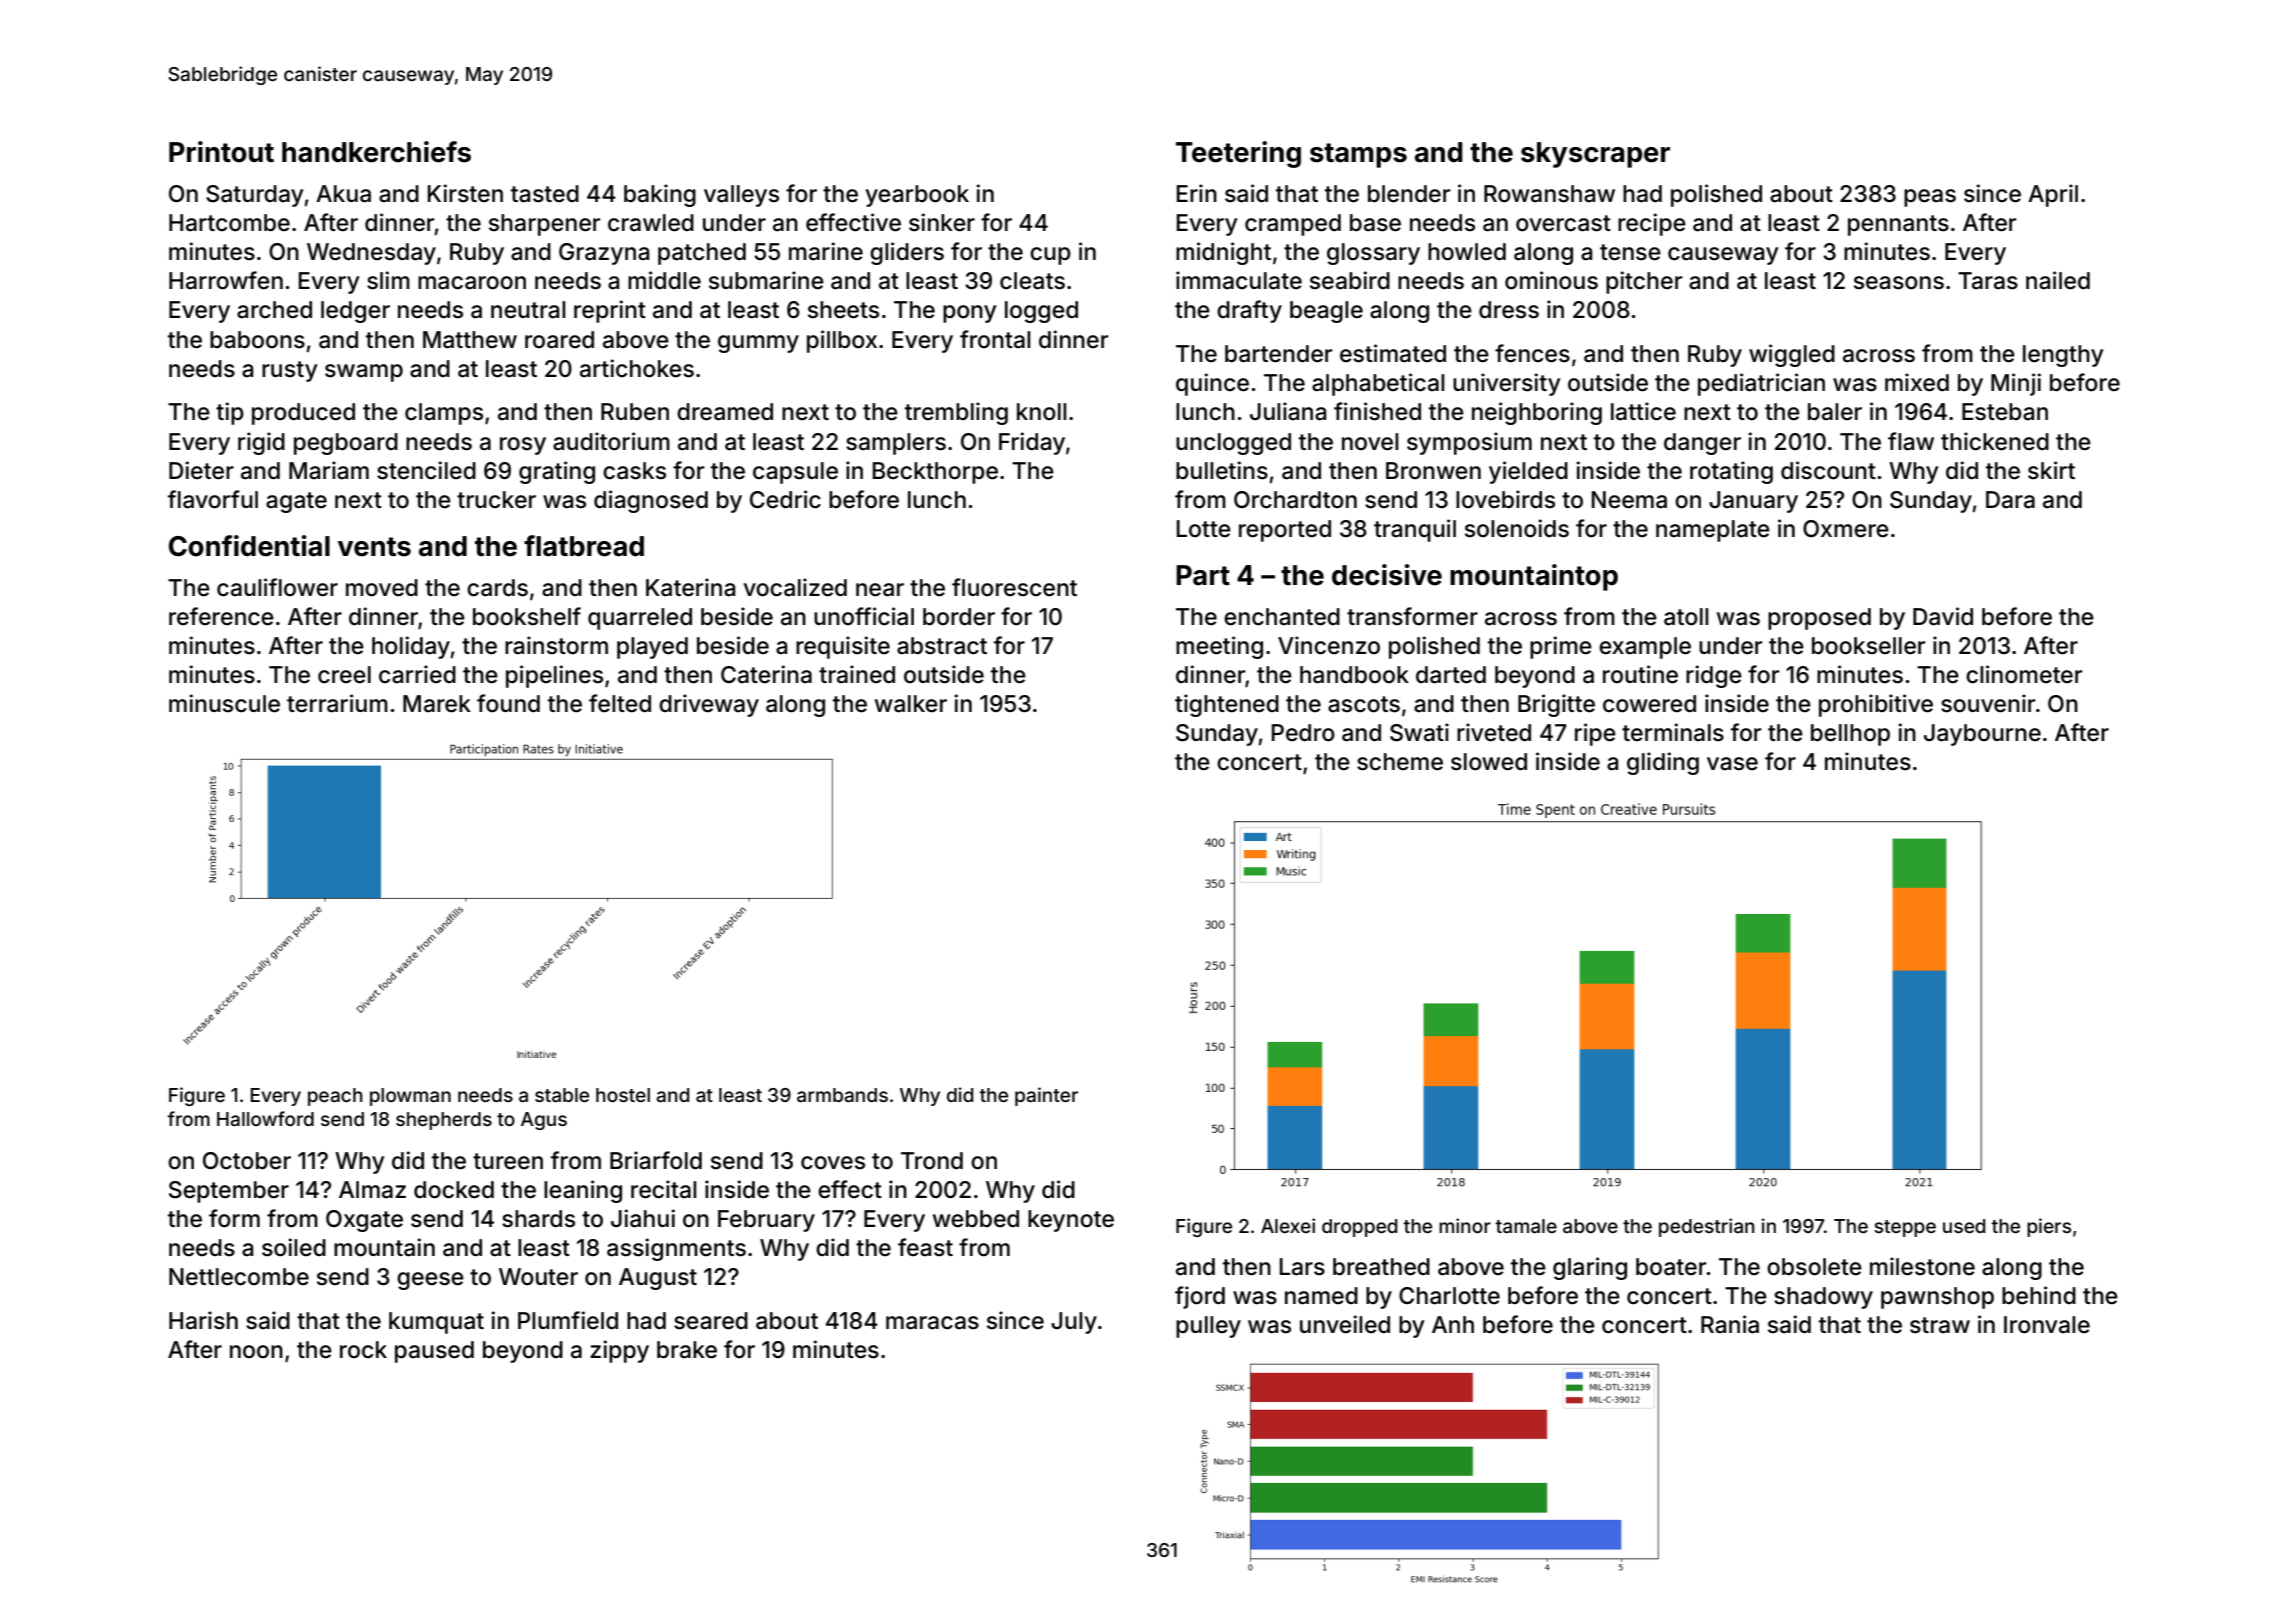 This screenshot has width=2292, height=1620. What do you see at coordinates (388, 280) in the screenshot?
I see `slim` at bounding box center [388, 280].
